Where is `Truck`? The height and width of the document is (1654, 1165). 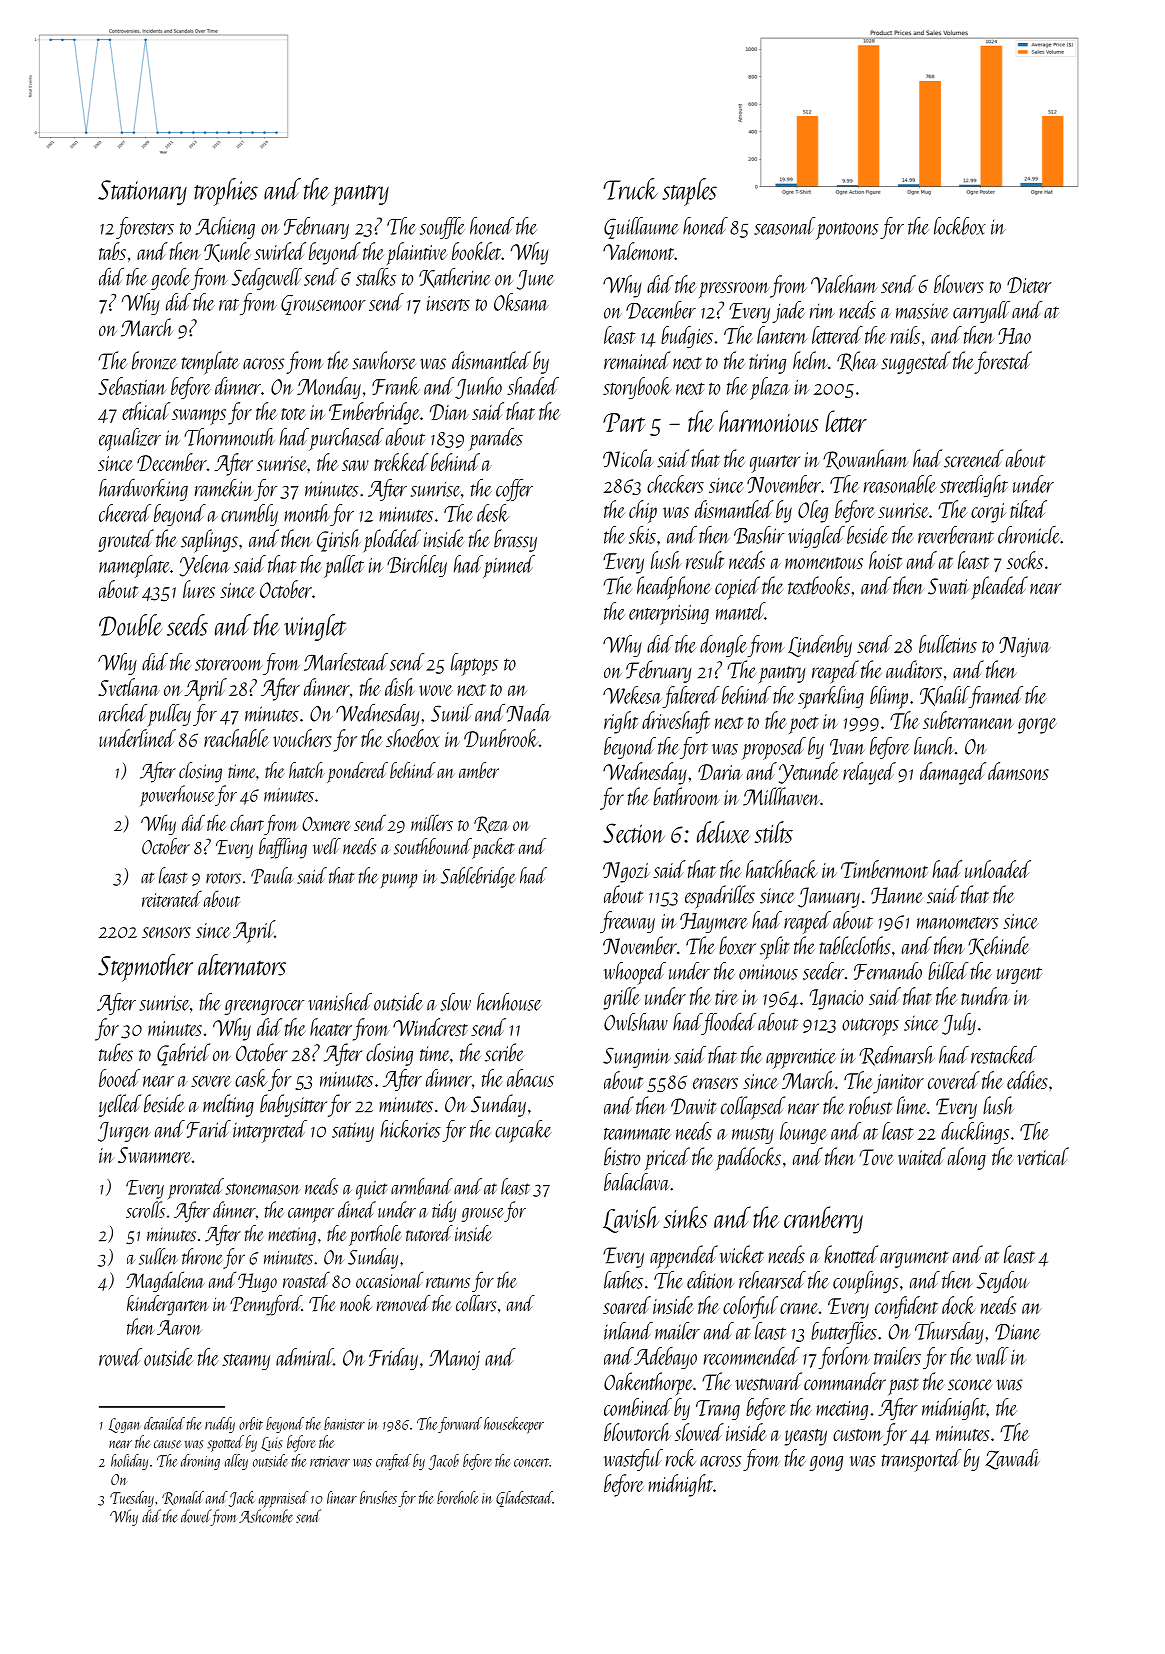 Truck is located at coordinates (630, 189).
